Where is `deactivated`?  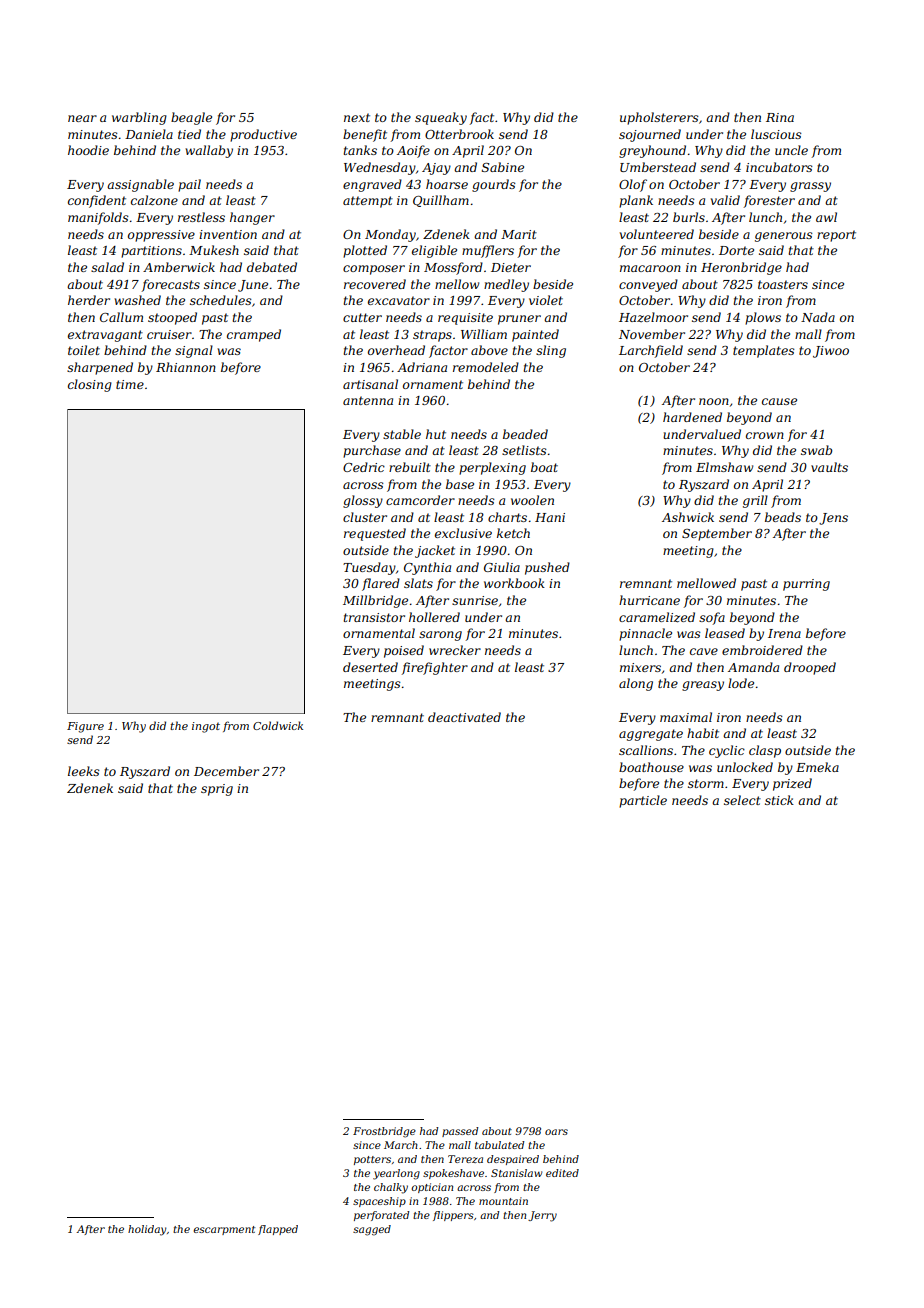
deactivated is located at coordinates (464, 717).
